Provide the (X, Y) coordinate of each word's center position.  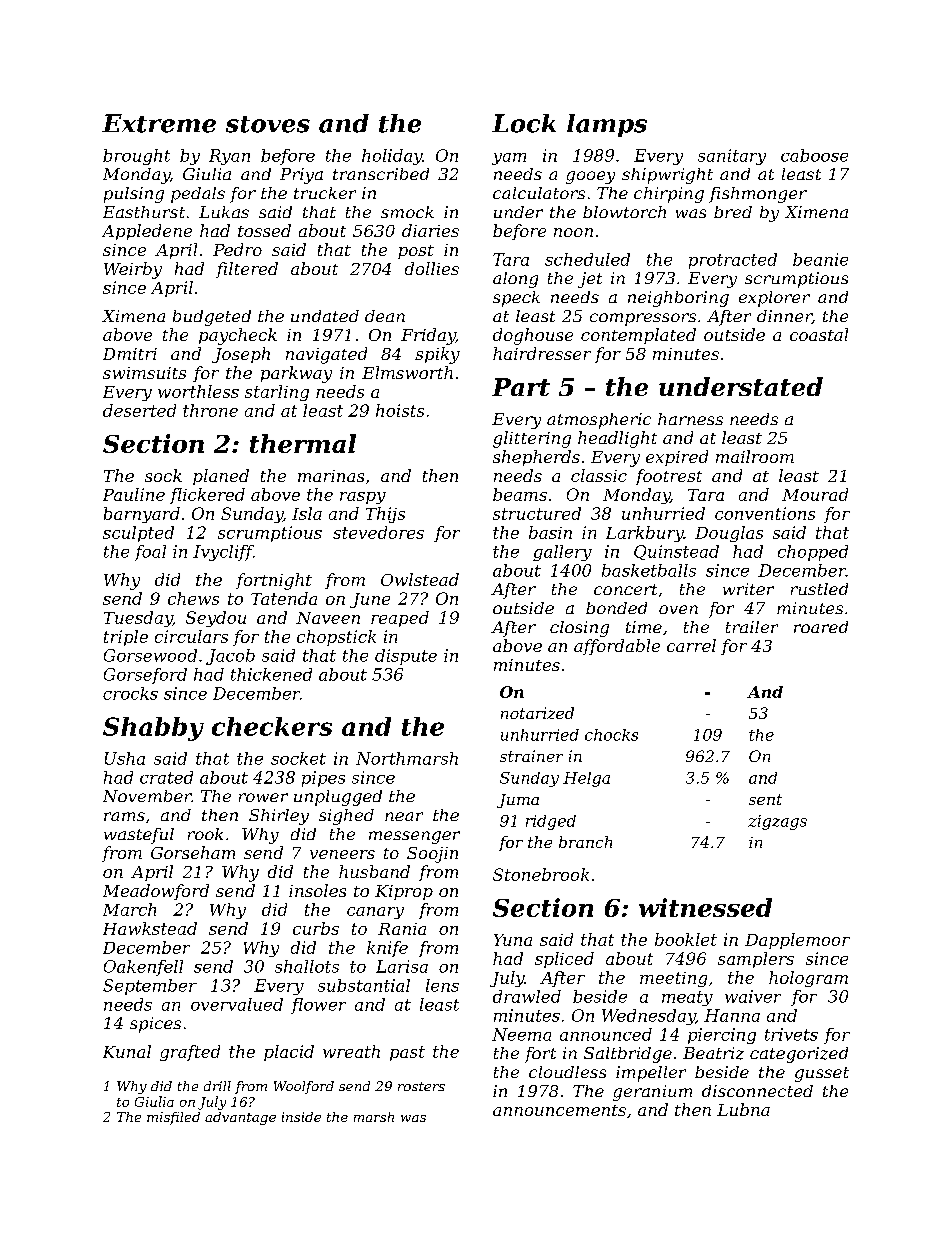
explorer (774, 299)
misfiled (173, 1118)
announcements (559, 1110)
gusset (822, 1074)
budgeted (212, 318)
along (515, 280)
